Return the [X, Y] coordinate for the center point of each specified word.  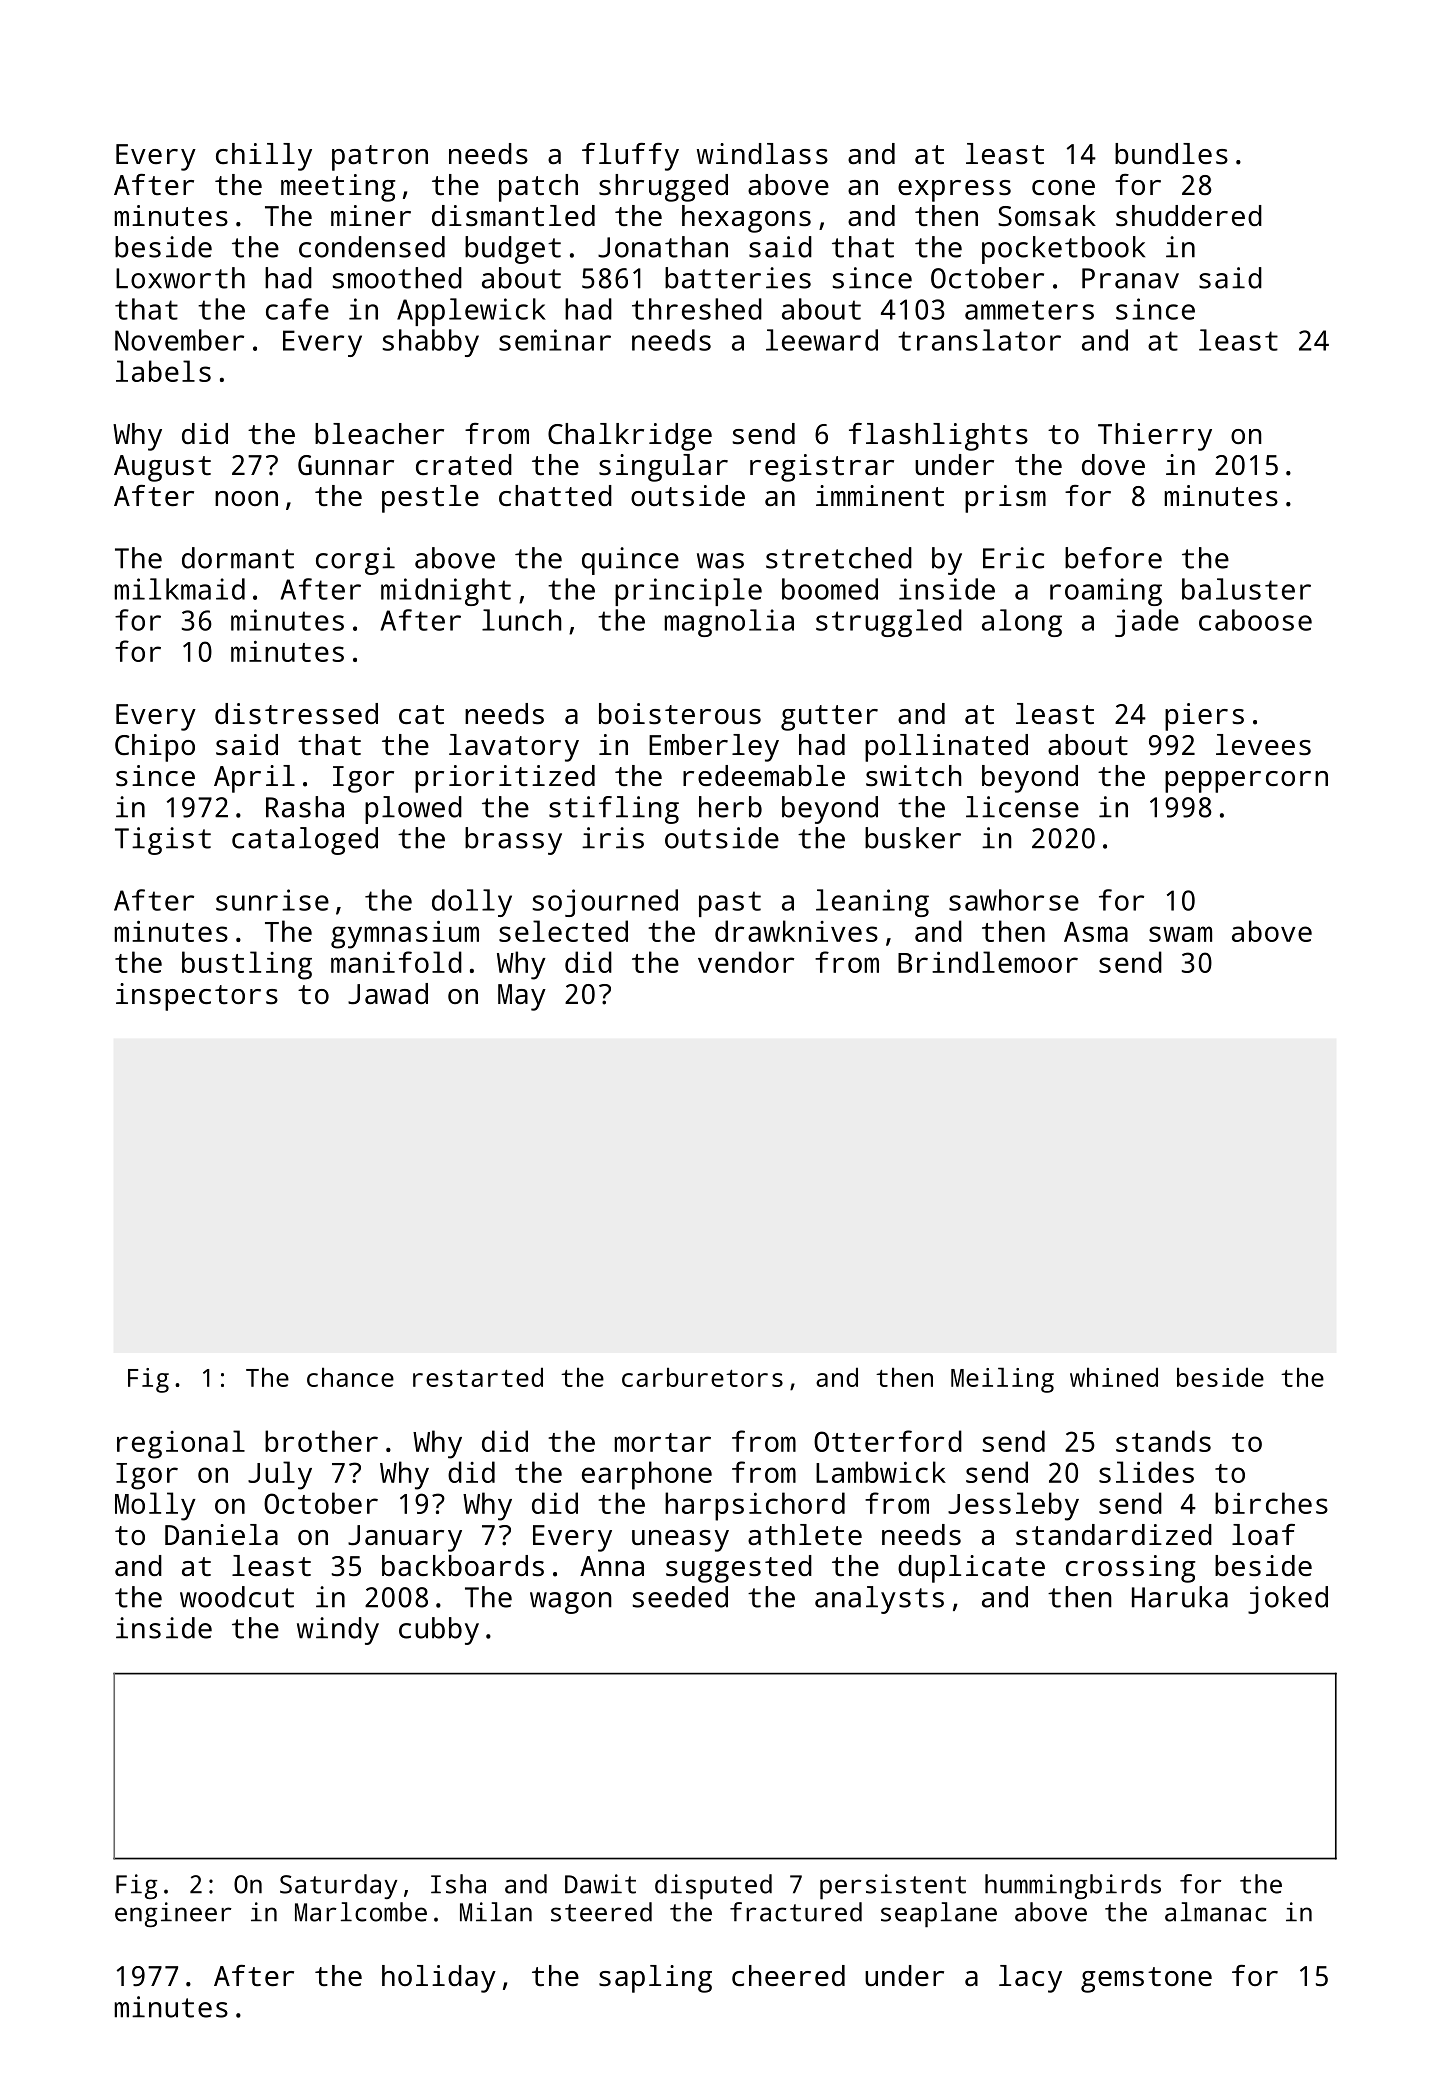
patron [380, 158]
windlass [762, 154]
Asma [1096, 932]
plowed [413, 810]
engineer [173, 1914]
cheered [788, 1975]
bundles [1171, 154]
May [522, 997]
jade [1147, 623]
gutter [829, 718]
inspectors [197, 997]
